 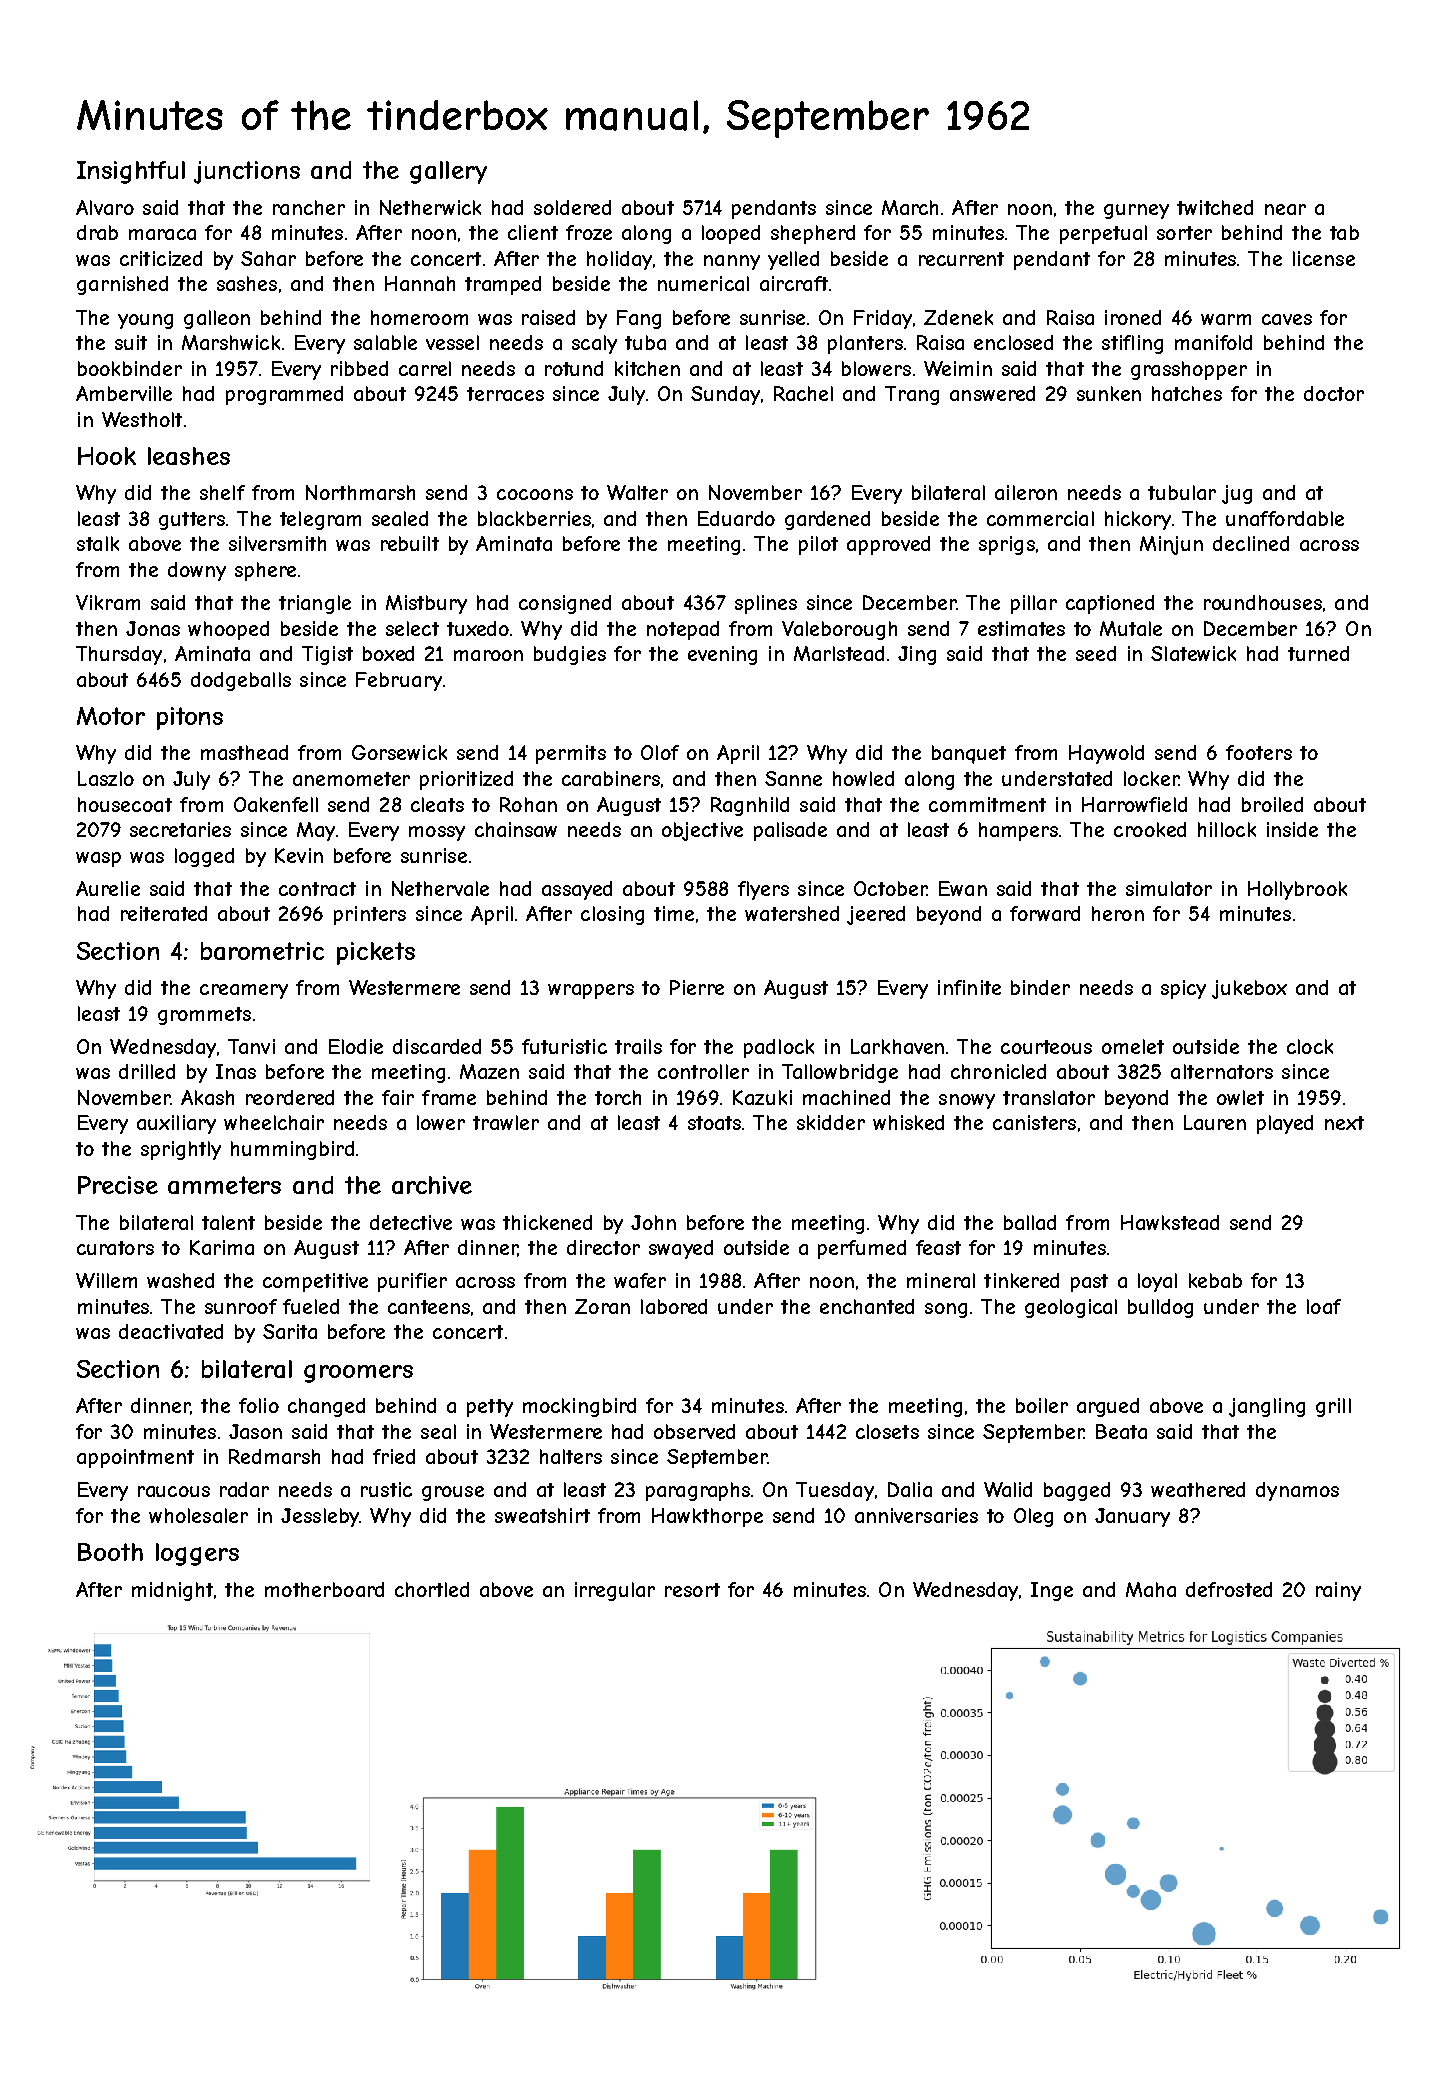 What do you see at coordinates (503, 285) in the screenshot?
I see `tramped` at bounding box center [503, 285].
